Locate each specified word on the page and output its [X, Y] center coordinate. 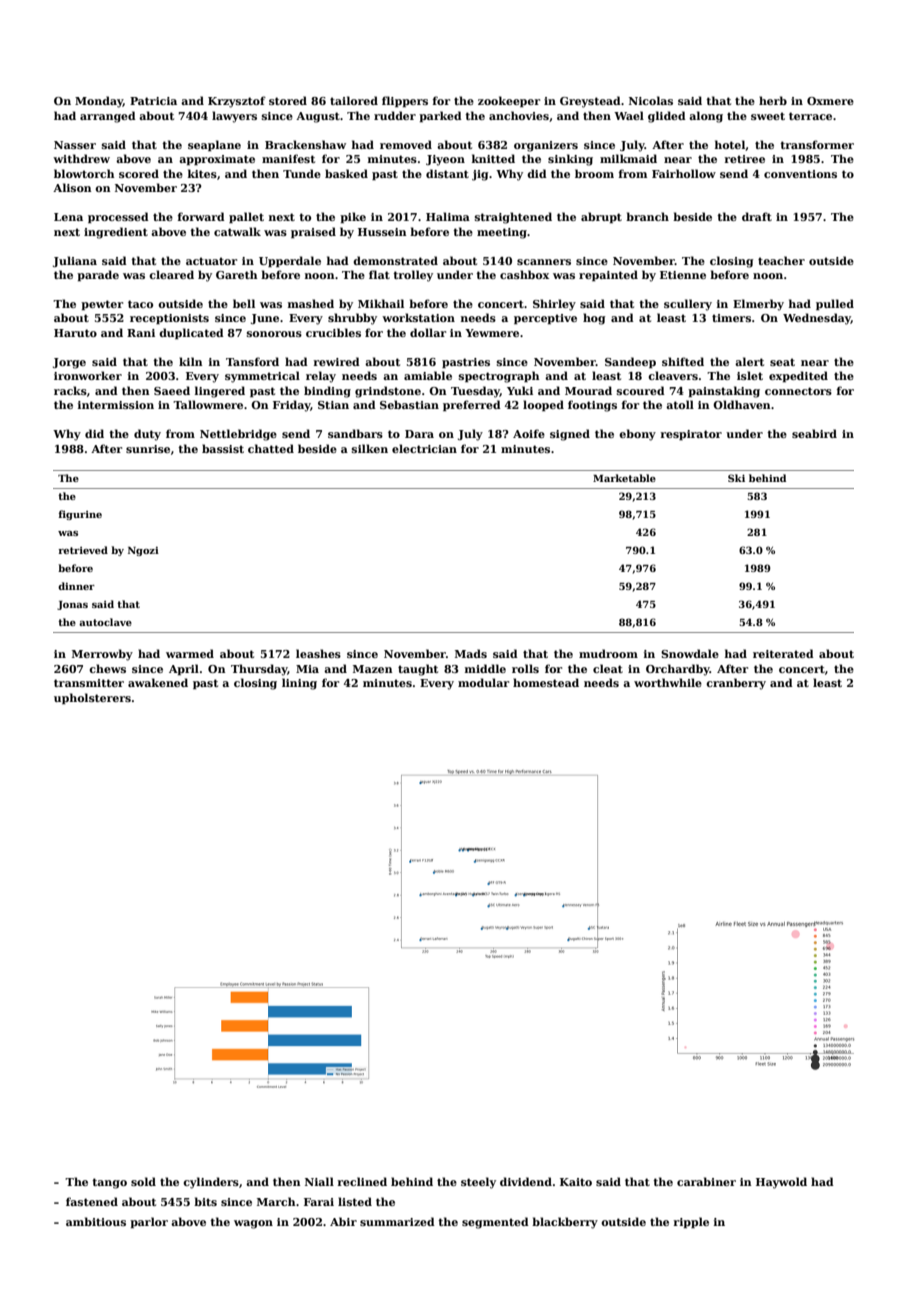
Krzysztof [237, 102]
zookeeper [509, 101]
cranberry [736, 684]
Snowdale [690, 653]
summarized [397, 1221]
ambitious [96, 1221]
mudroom [608, 653]
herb [773, 100]
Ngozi [143, 551]
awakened [158, 682]
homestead [546, 682]
